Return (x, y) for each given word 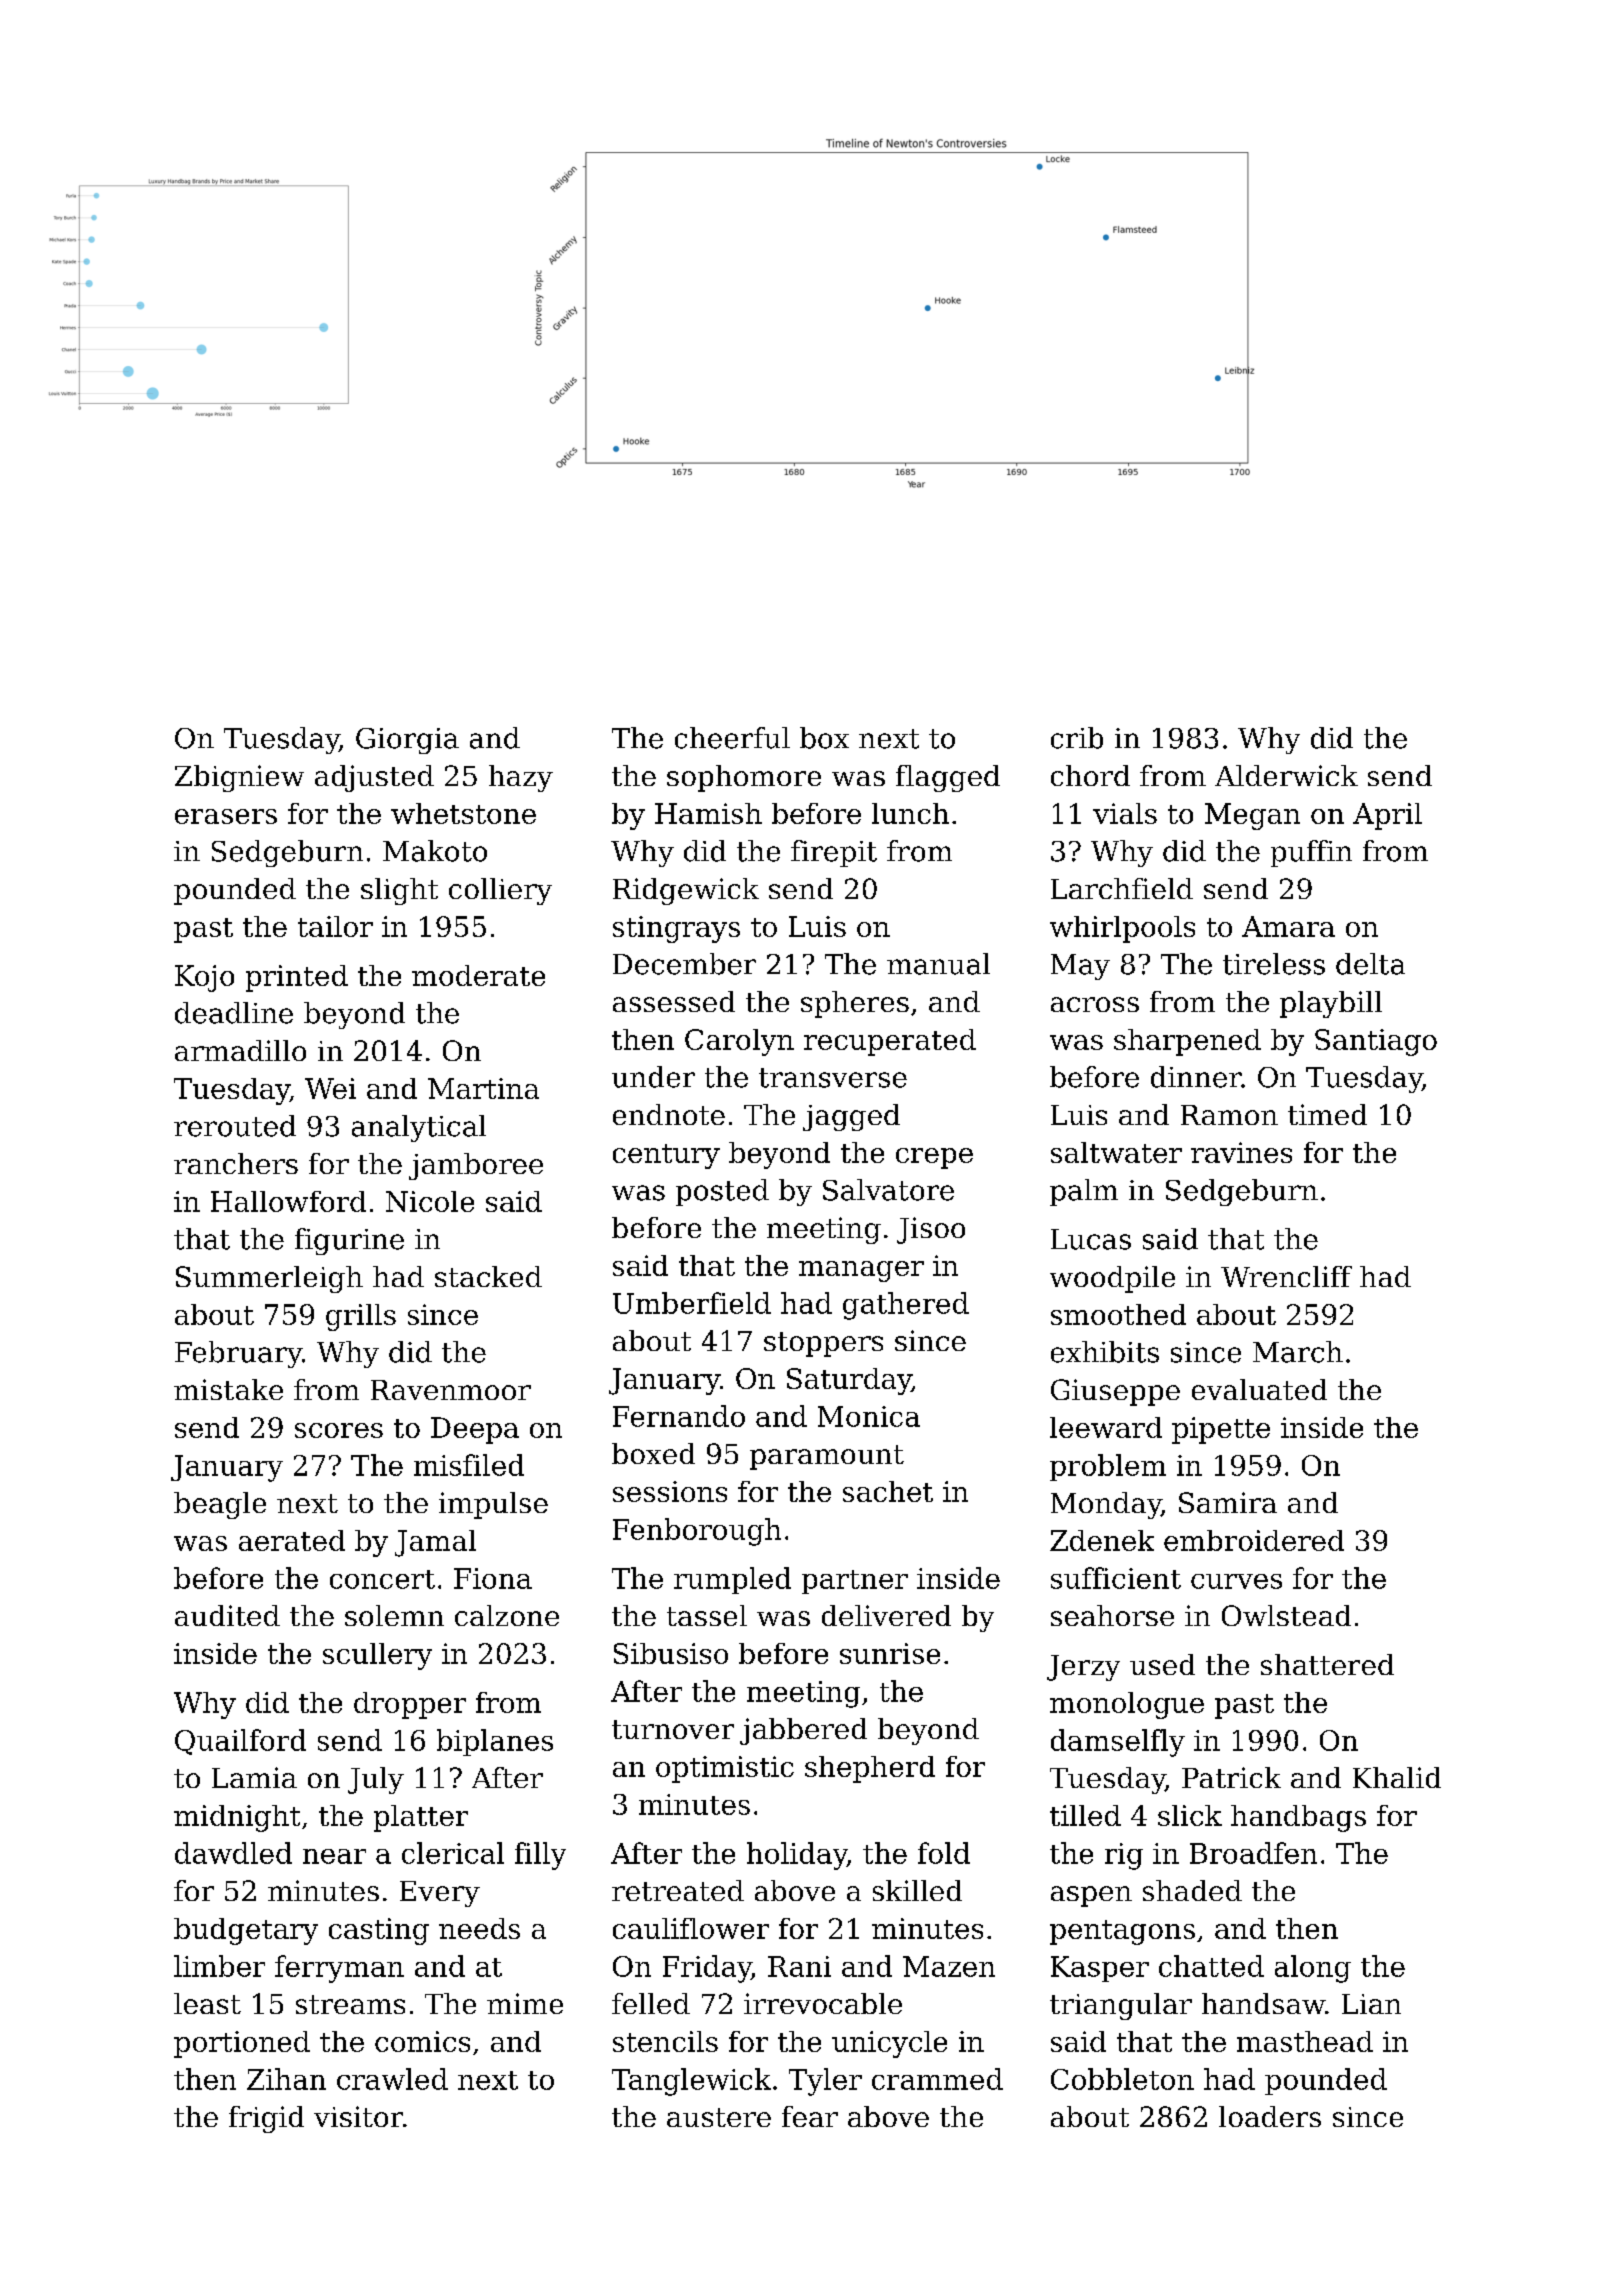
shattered (1327, 1664)
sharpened (1187, 1042)
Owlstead (1286, 1615)
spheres (855, 1004)
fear (810, 2116)
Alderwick (1286, 775)
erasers (226, 816)
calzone (507, 1615)
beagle (220, 1505)
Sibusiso (671, 1653)
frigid (266, 2119)
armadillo (240, 1050)
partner (855, 1582)
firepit (834, 853)
